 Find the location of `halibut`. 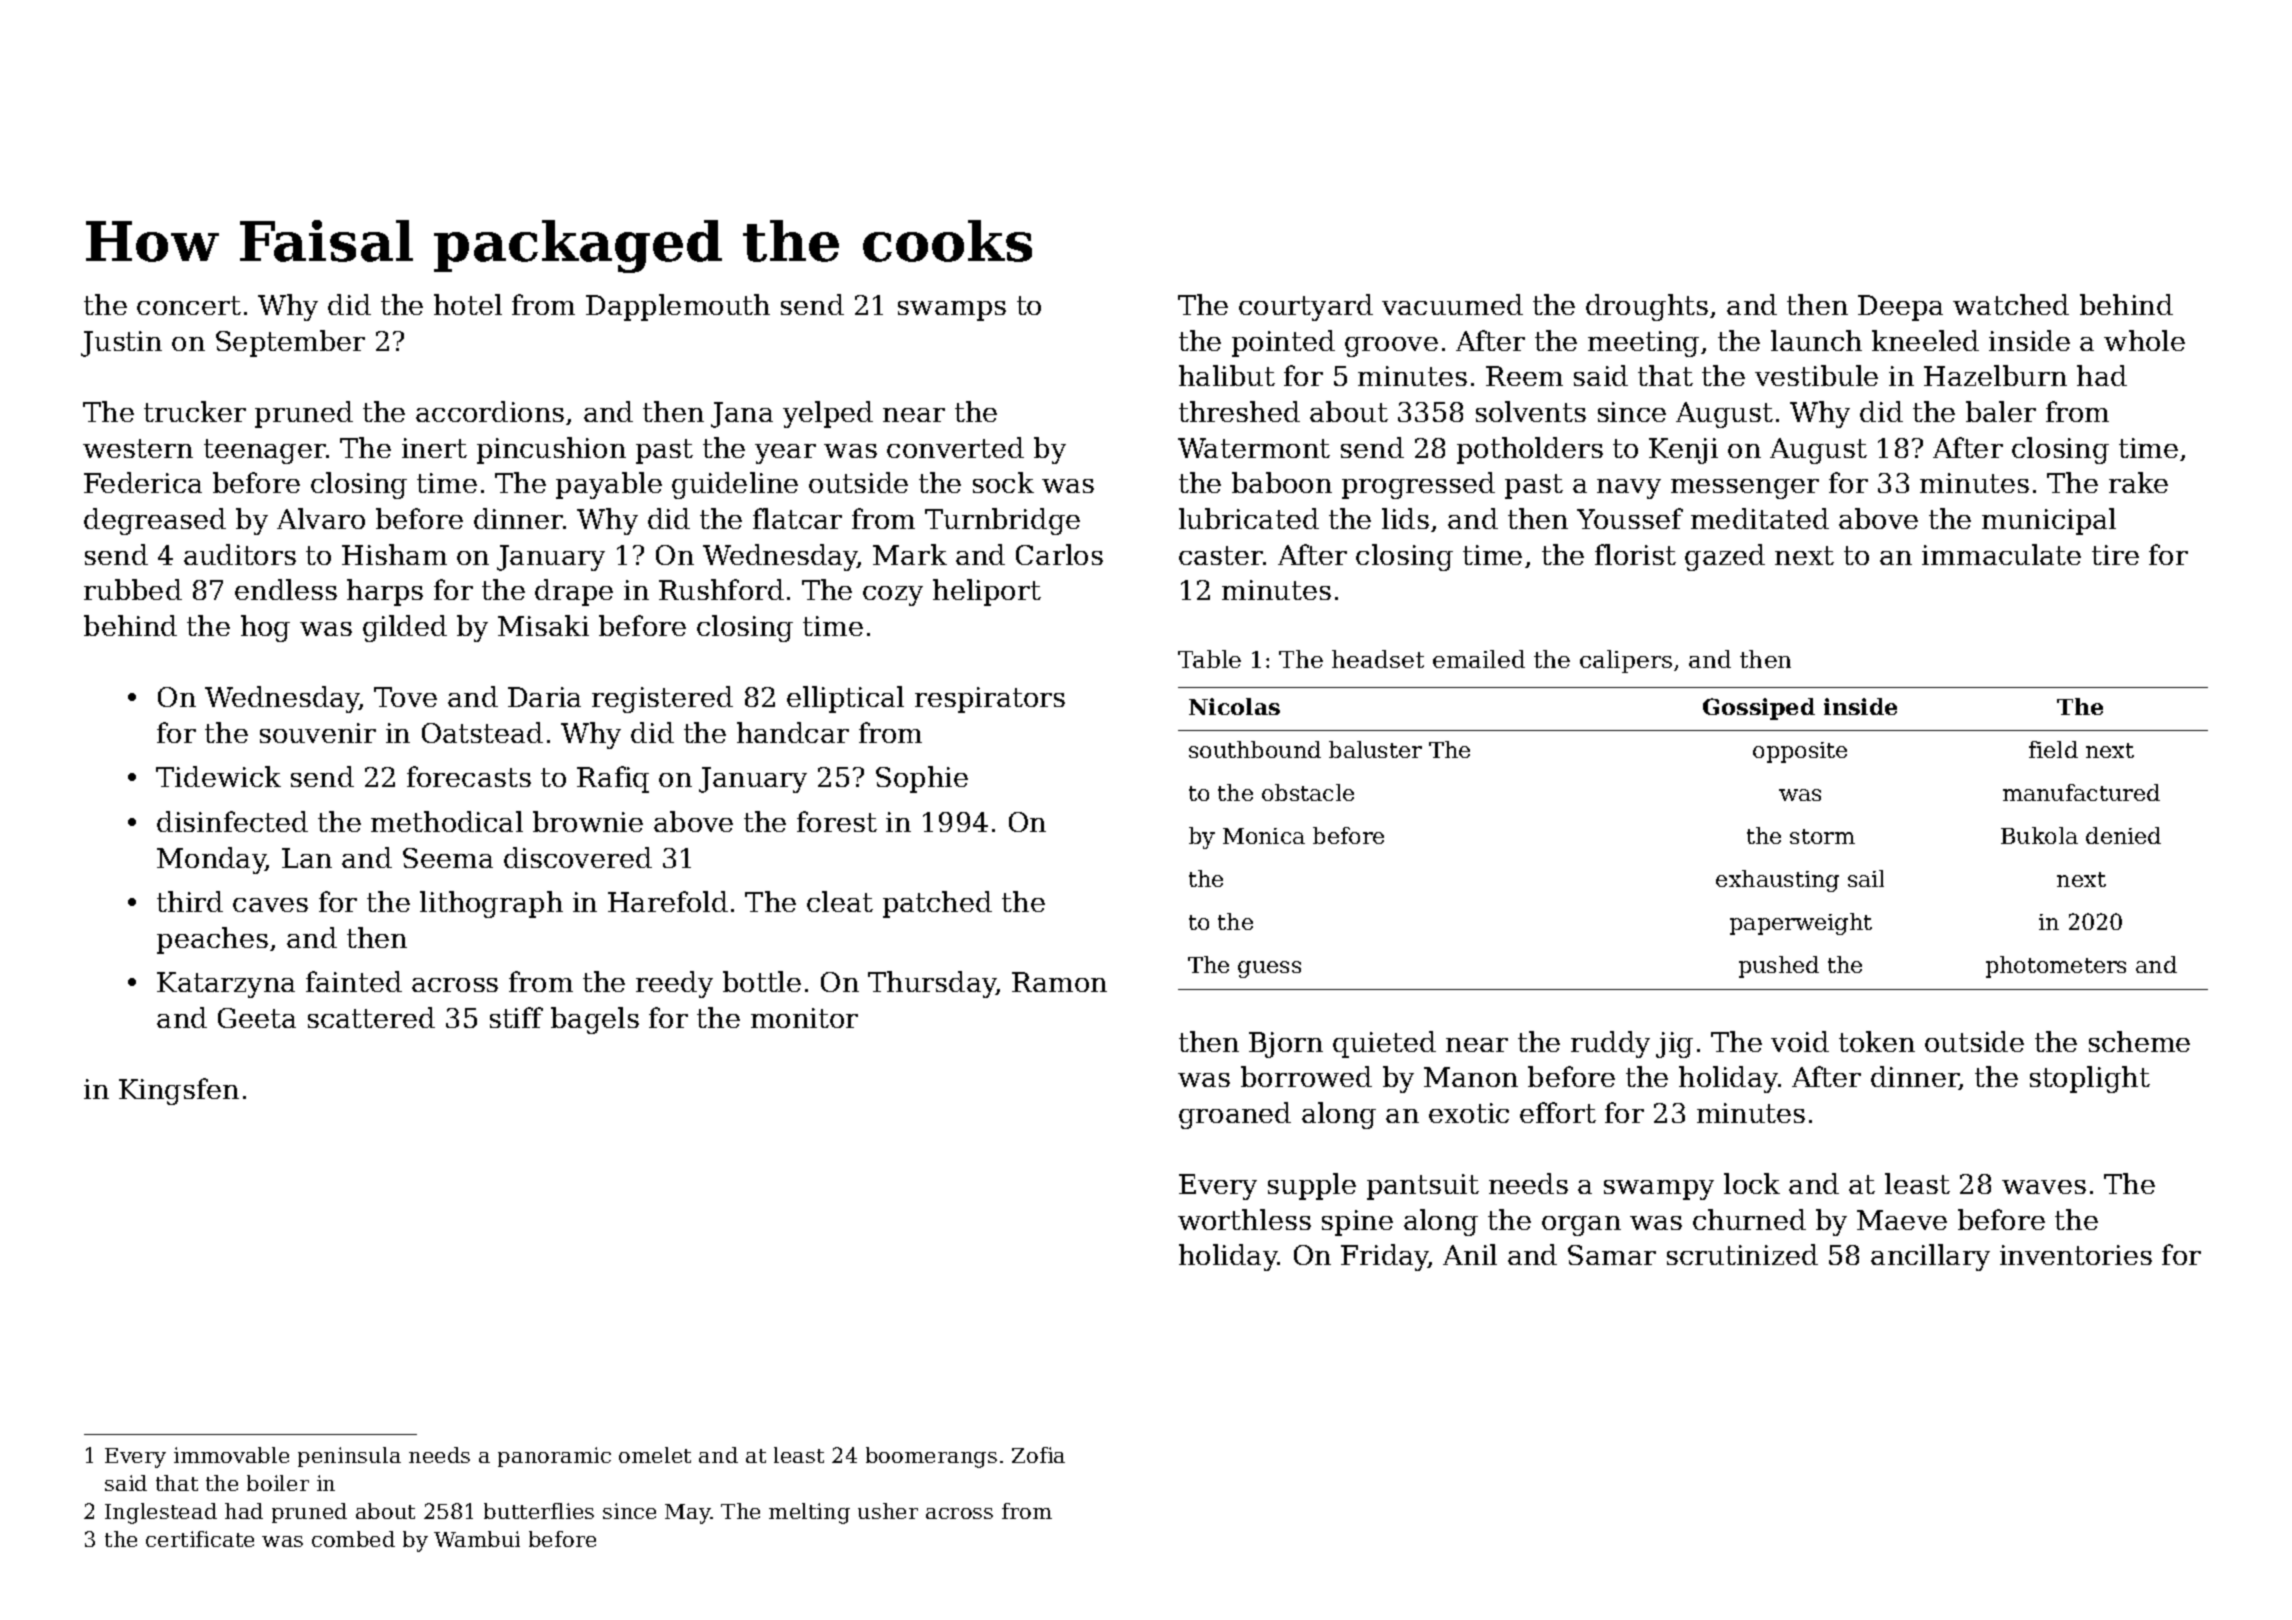

halibut is located at coordinates (1227, 375).
